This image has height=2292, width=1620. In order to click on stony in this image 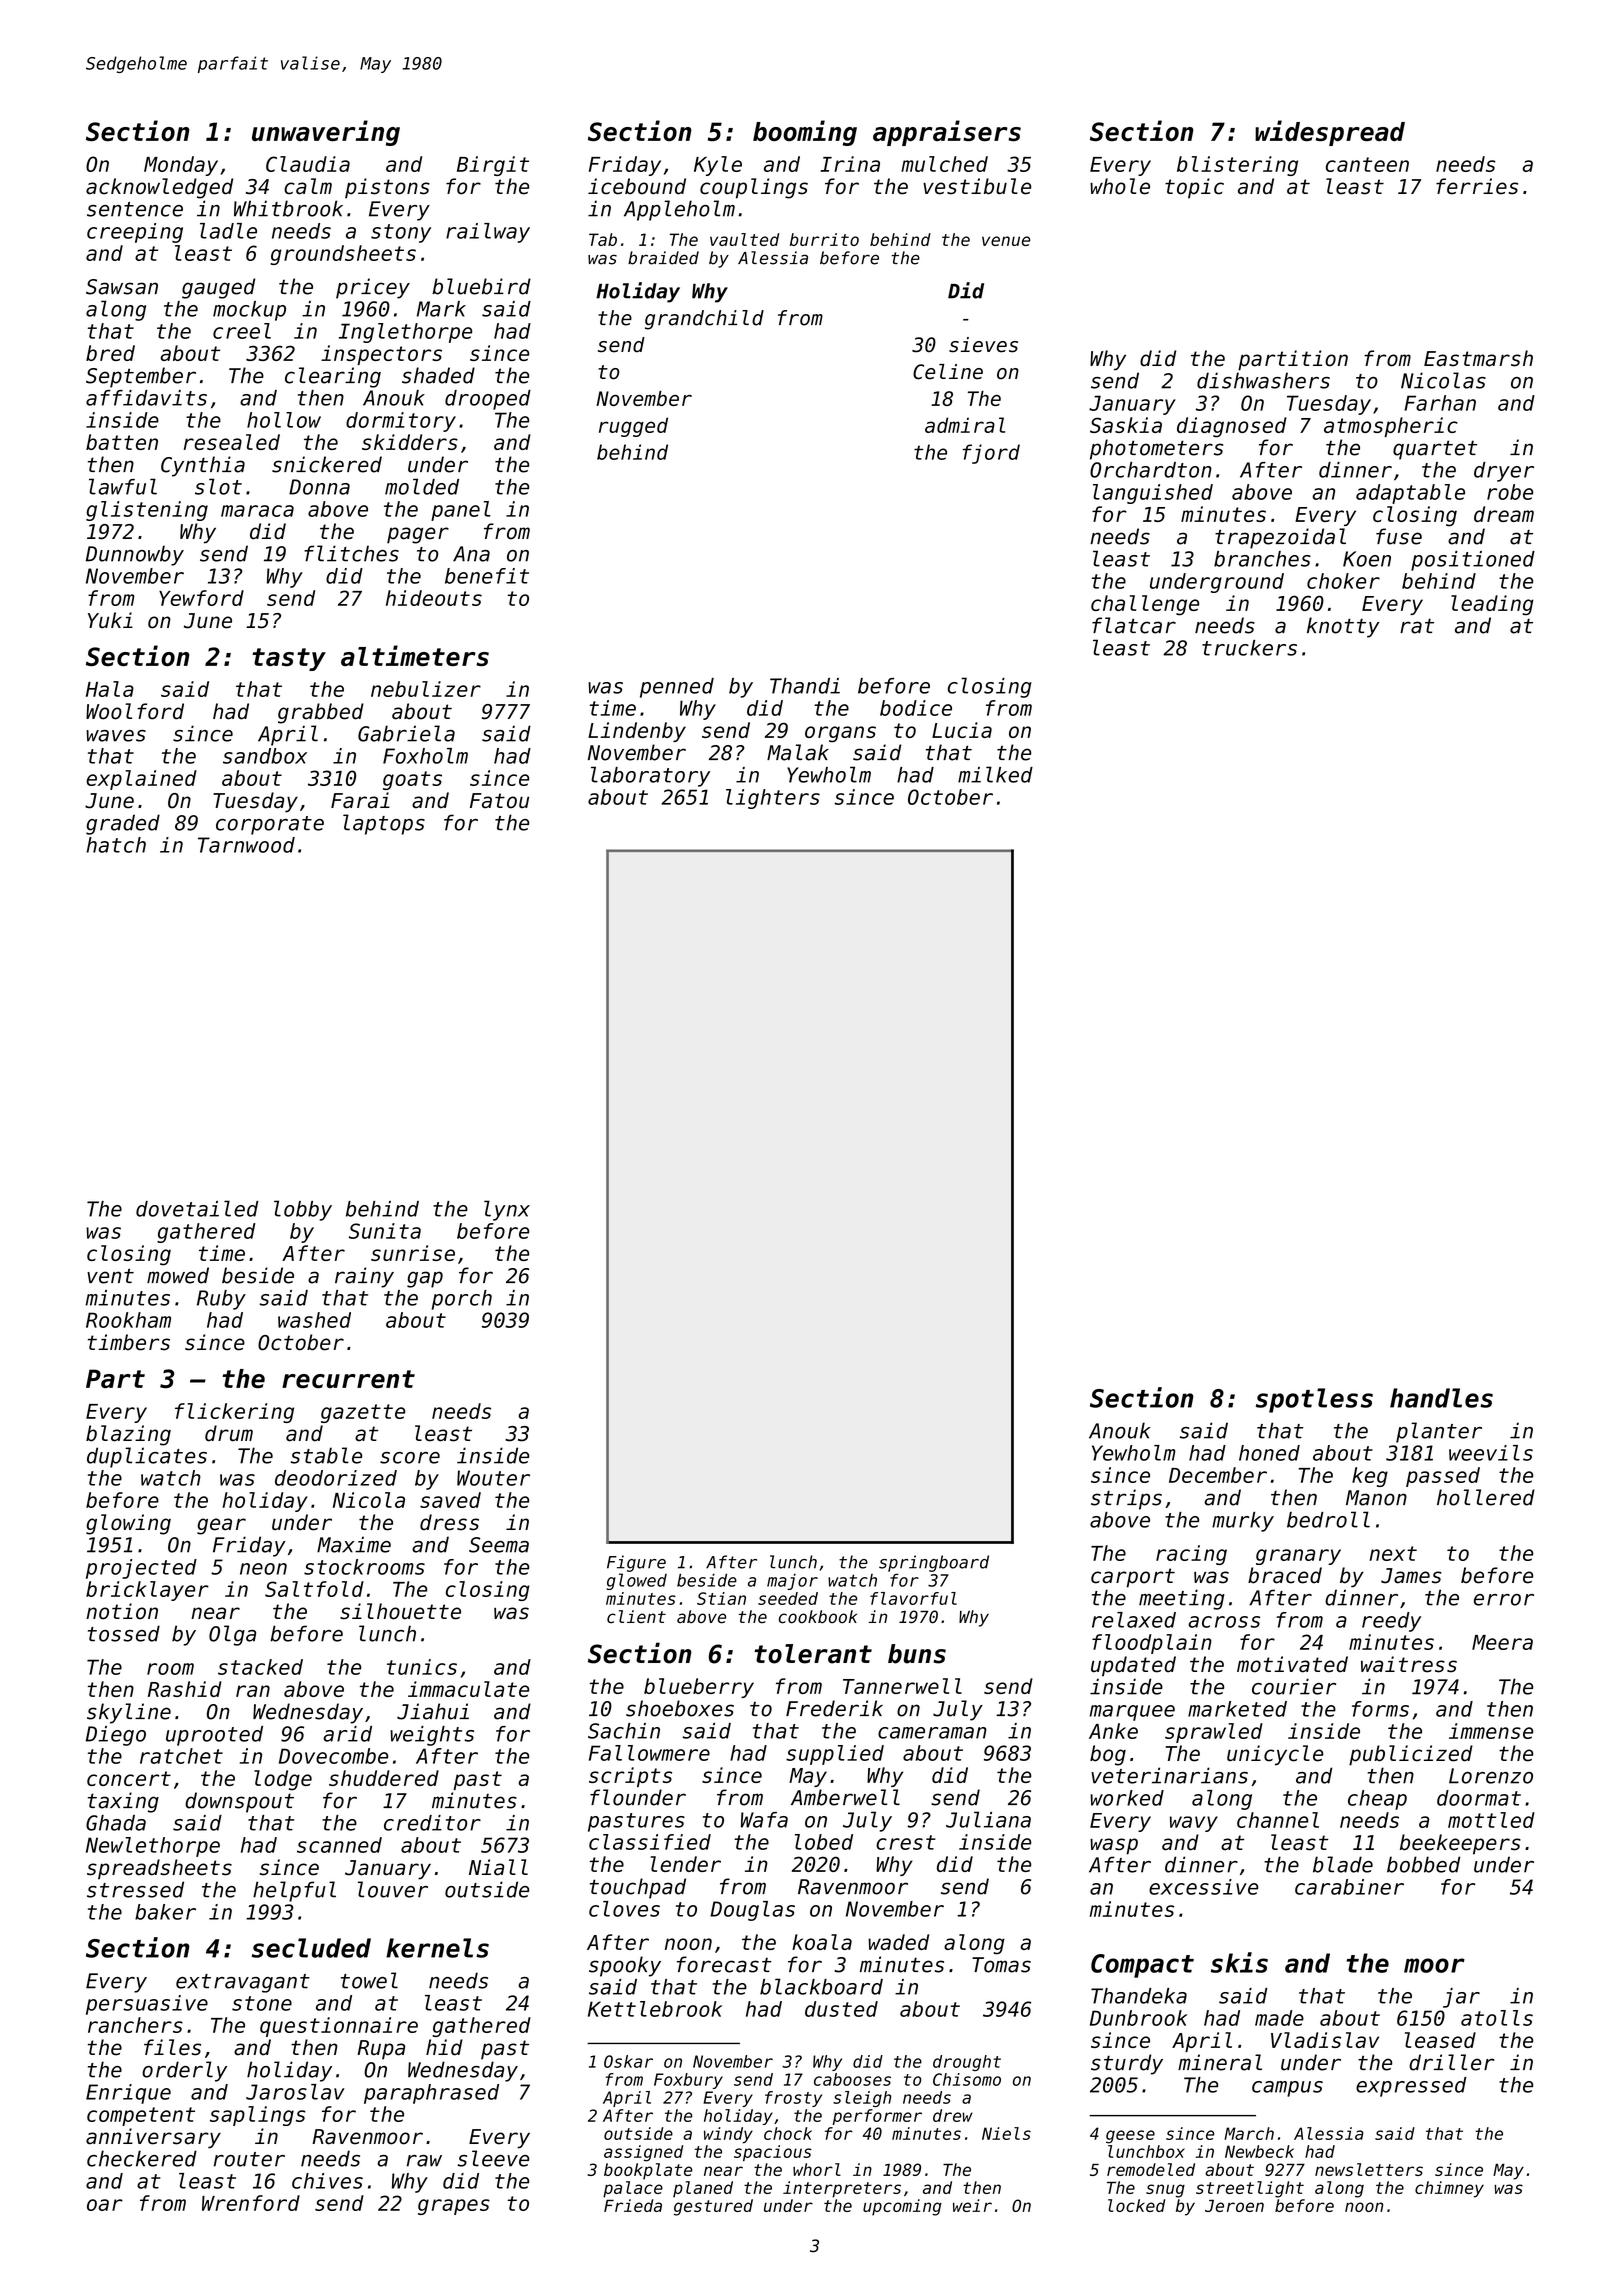, I will do `click(401, 233)`.
